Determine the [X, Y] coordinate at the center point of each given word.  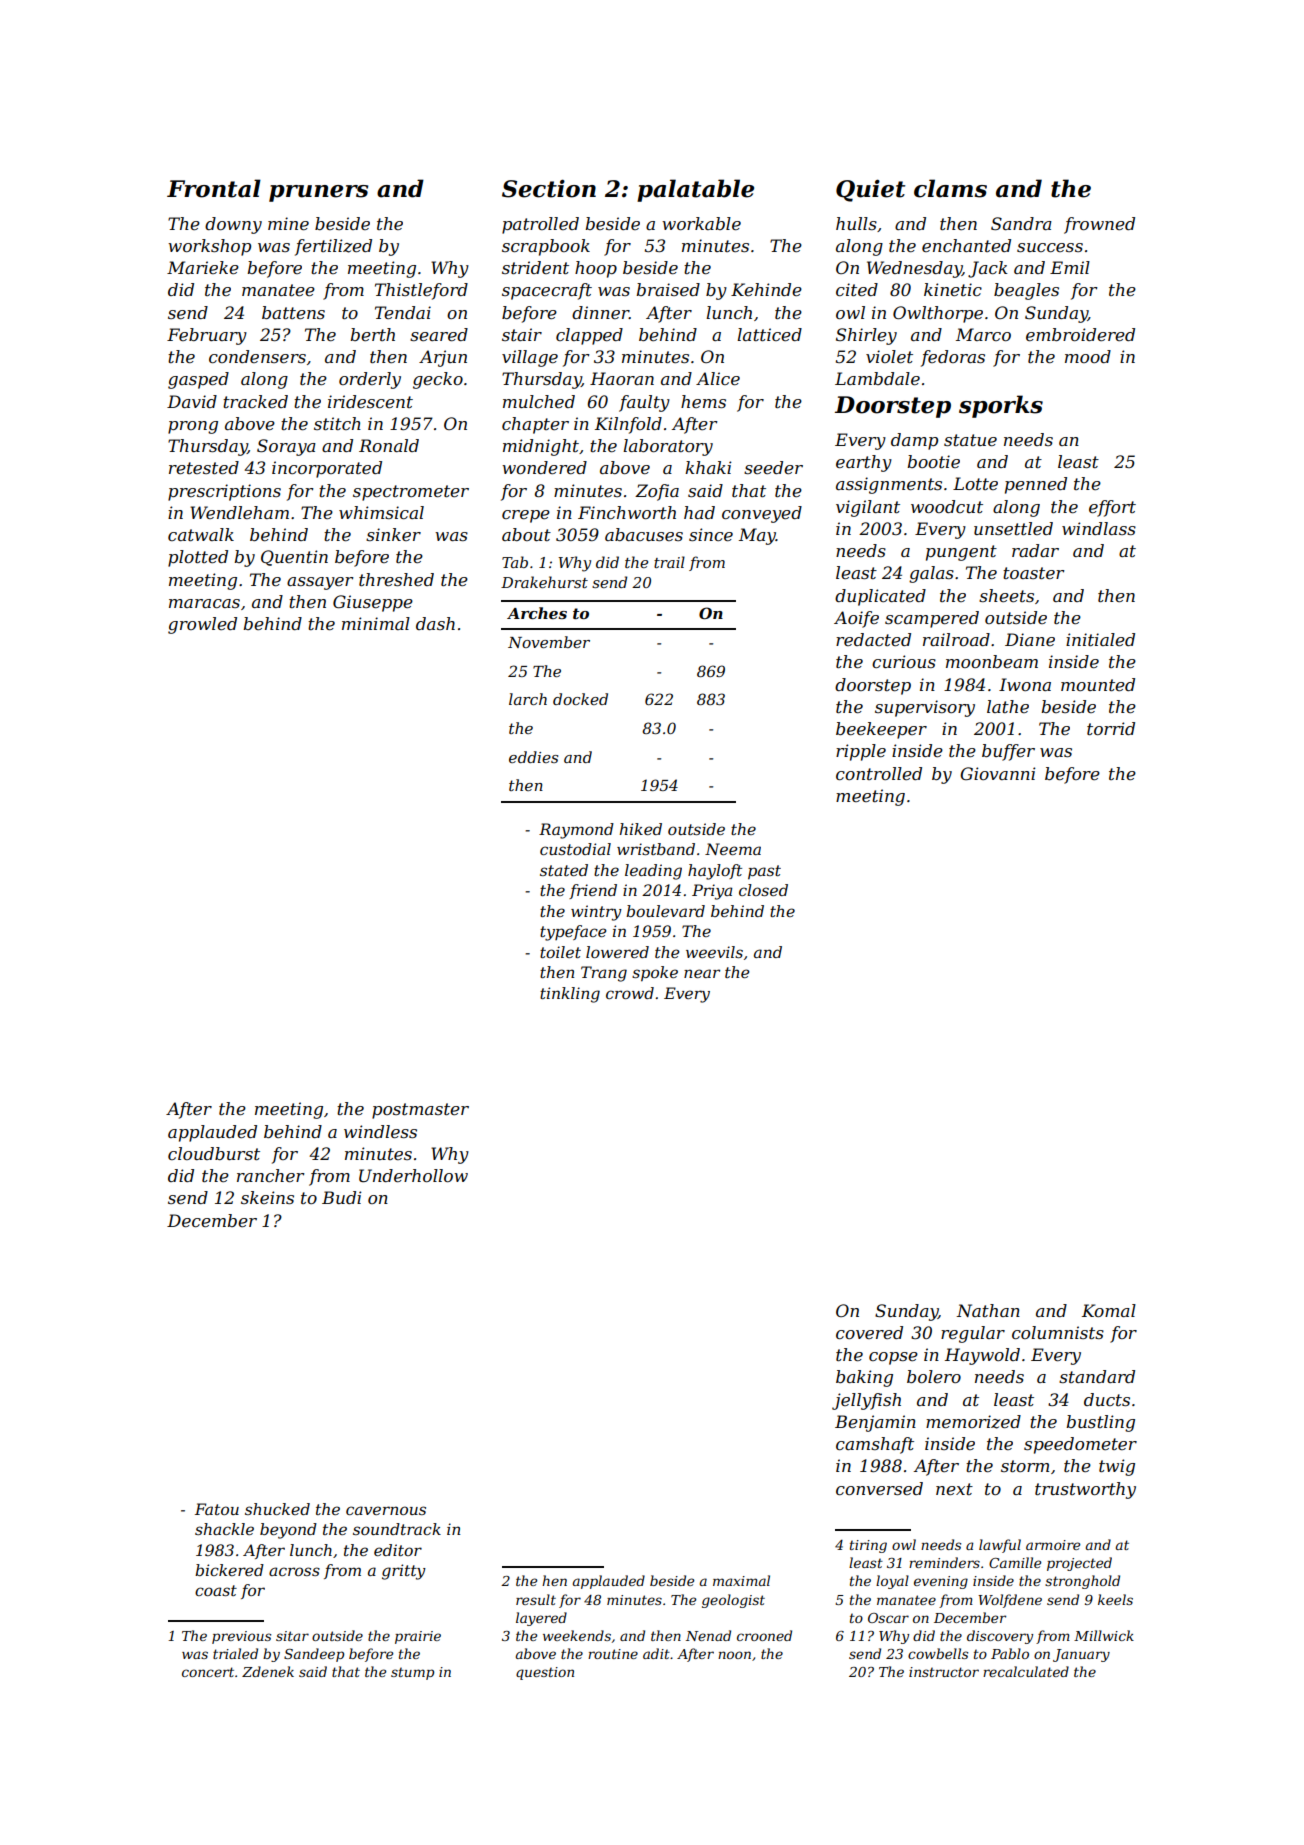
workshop [209, 247]
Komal [1109, 1310]
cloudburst [214, 1153]
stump [412, 1673]
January [1081, 1655]
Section [549, 188]
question [545, 1673]
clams [950, 188]
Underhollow [413, 1175]
